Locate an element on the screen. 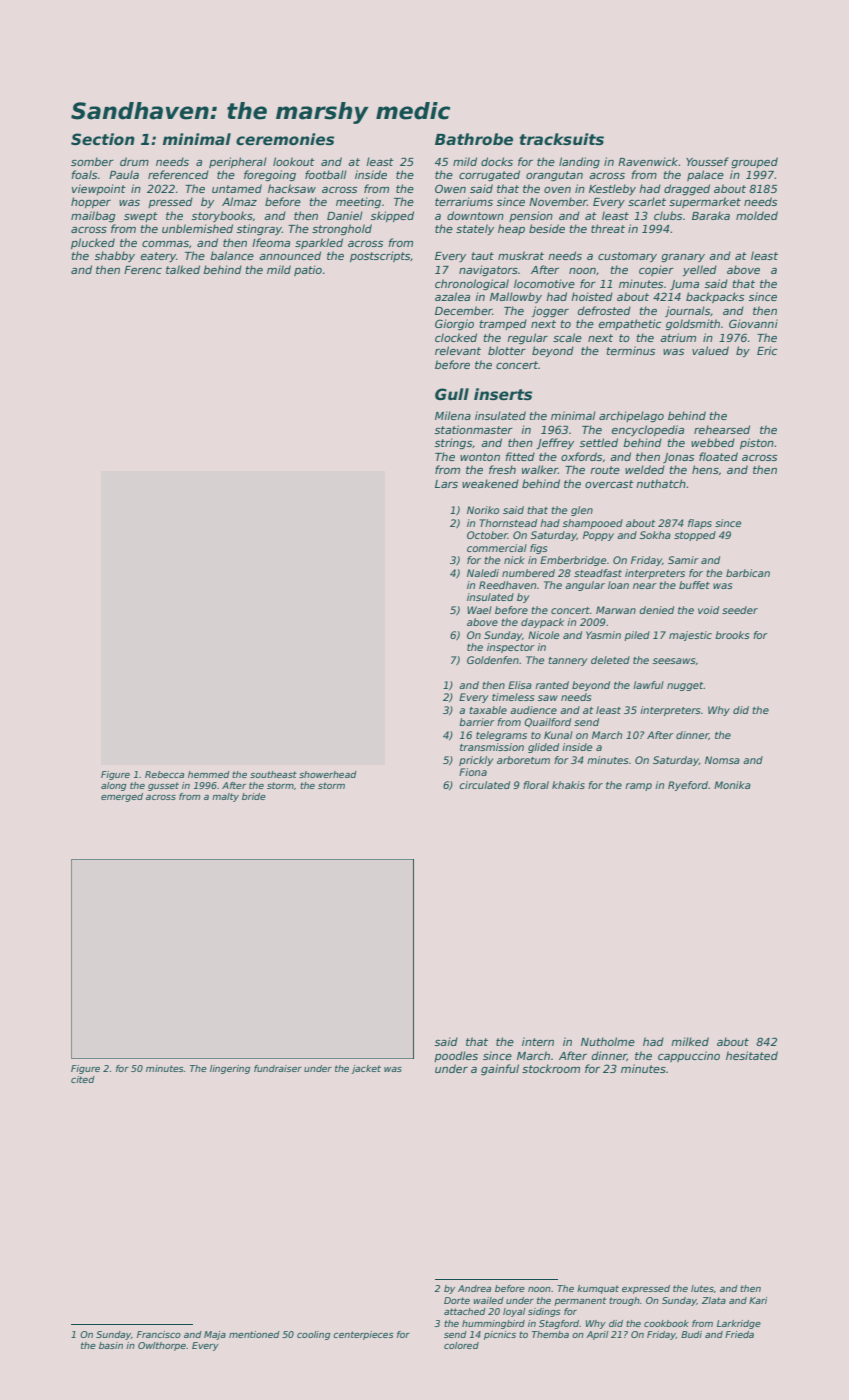  talked is located at coordinates (183, 269).
